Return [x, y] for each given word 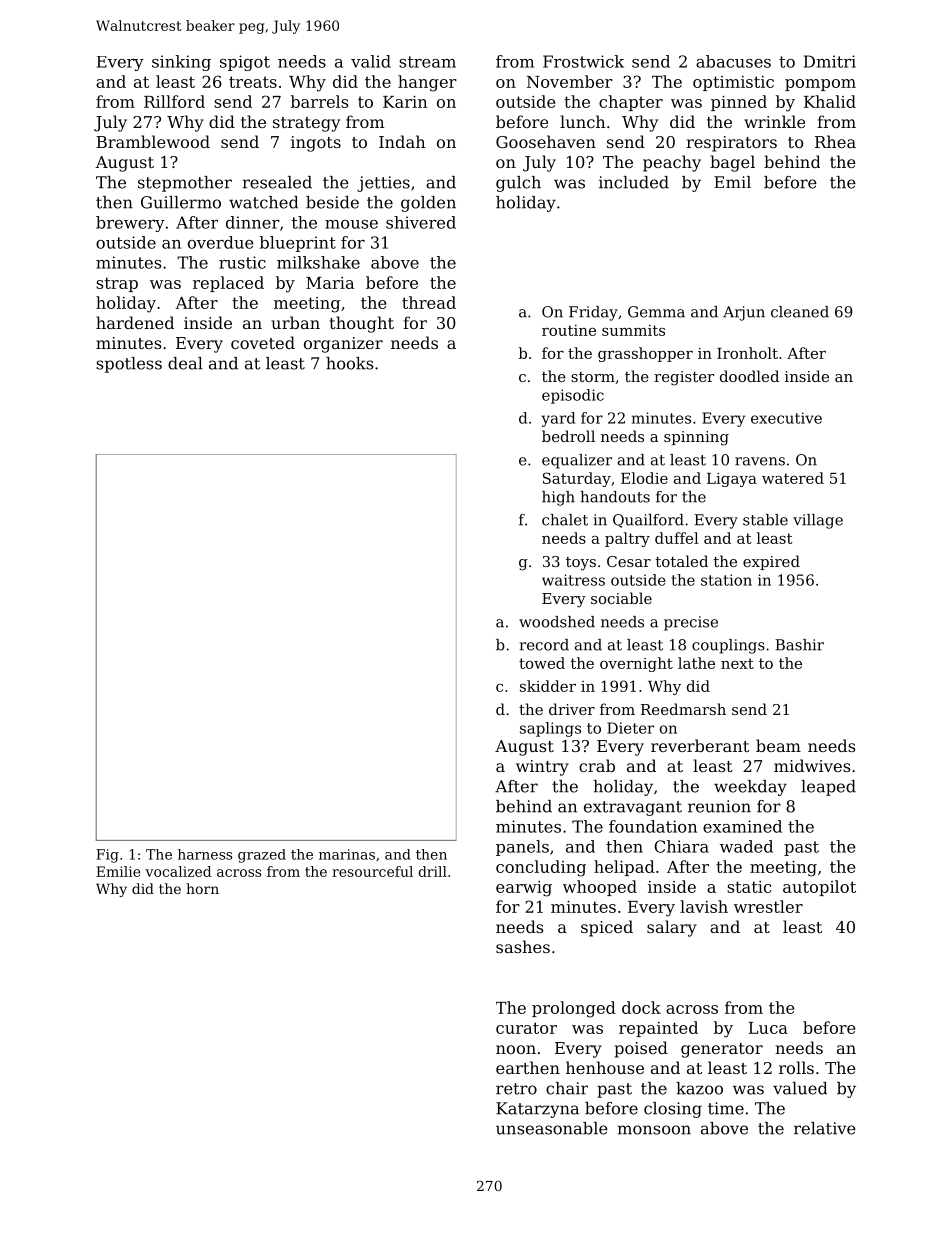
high [558, 498]
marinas [347, 854]
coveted [263, 342]
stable [765, 520]
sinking [181, 63]
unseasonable [552, 1128]
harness [205, 854]
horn [202, 888]
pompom [820, 85]
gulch [518, 184]
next [737, 663]
